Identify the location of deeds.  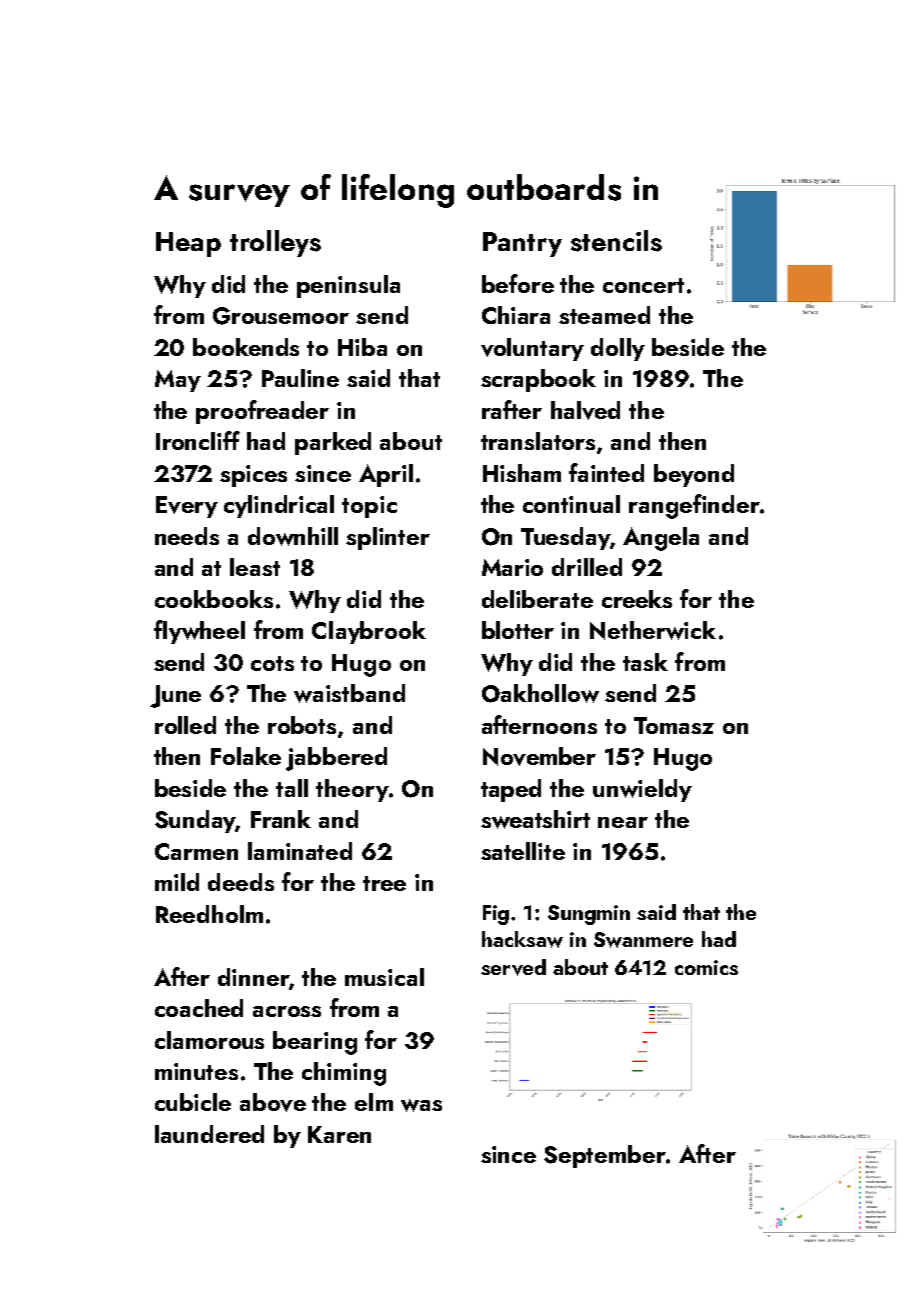
(241, 882).
